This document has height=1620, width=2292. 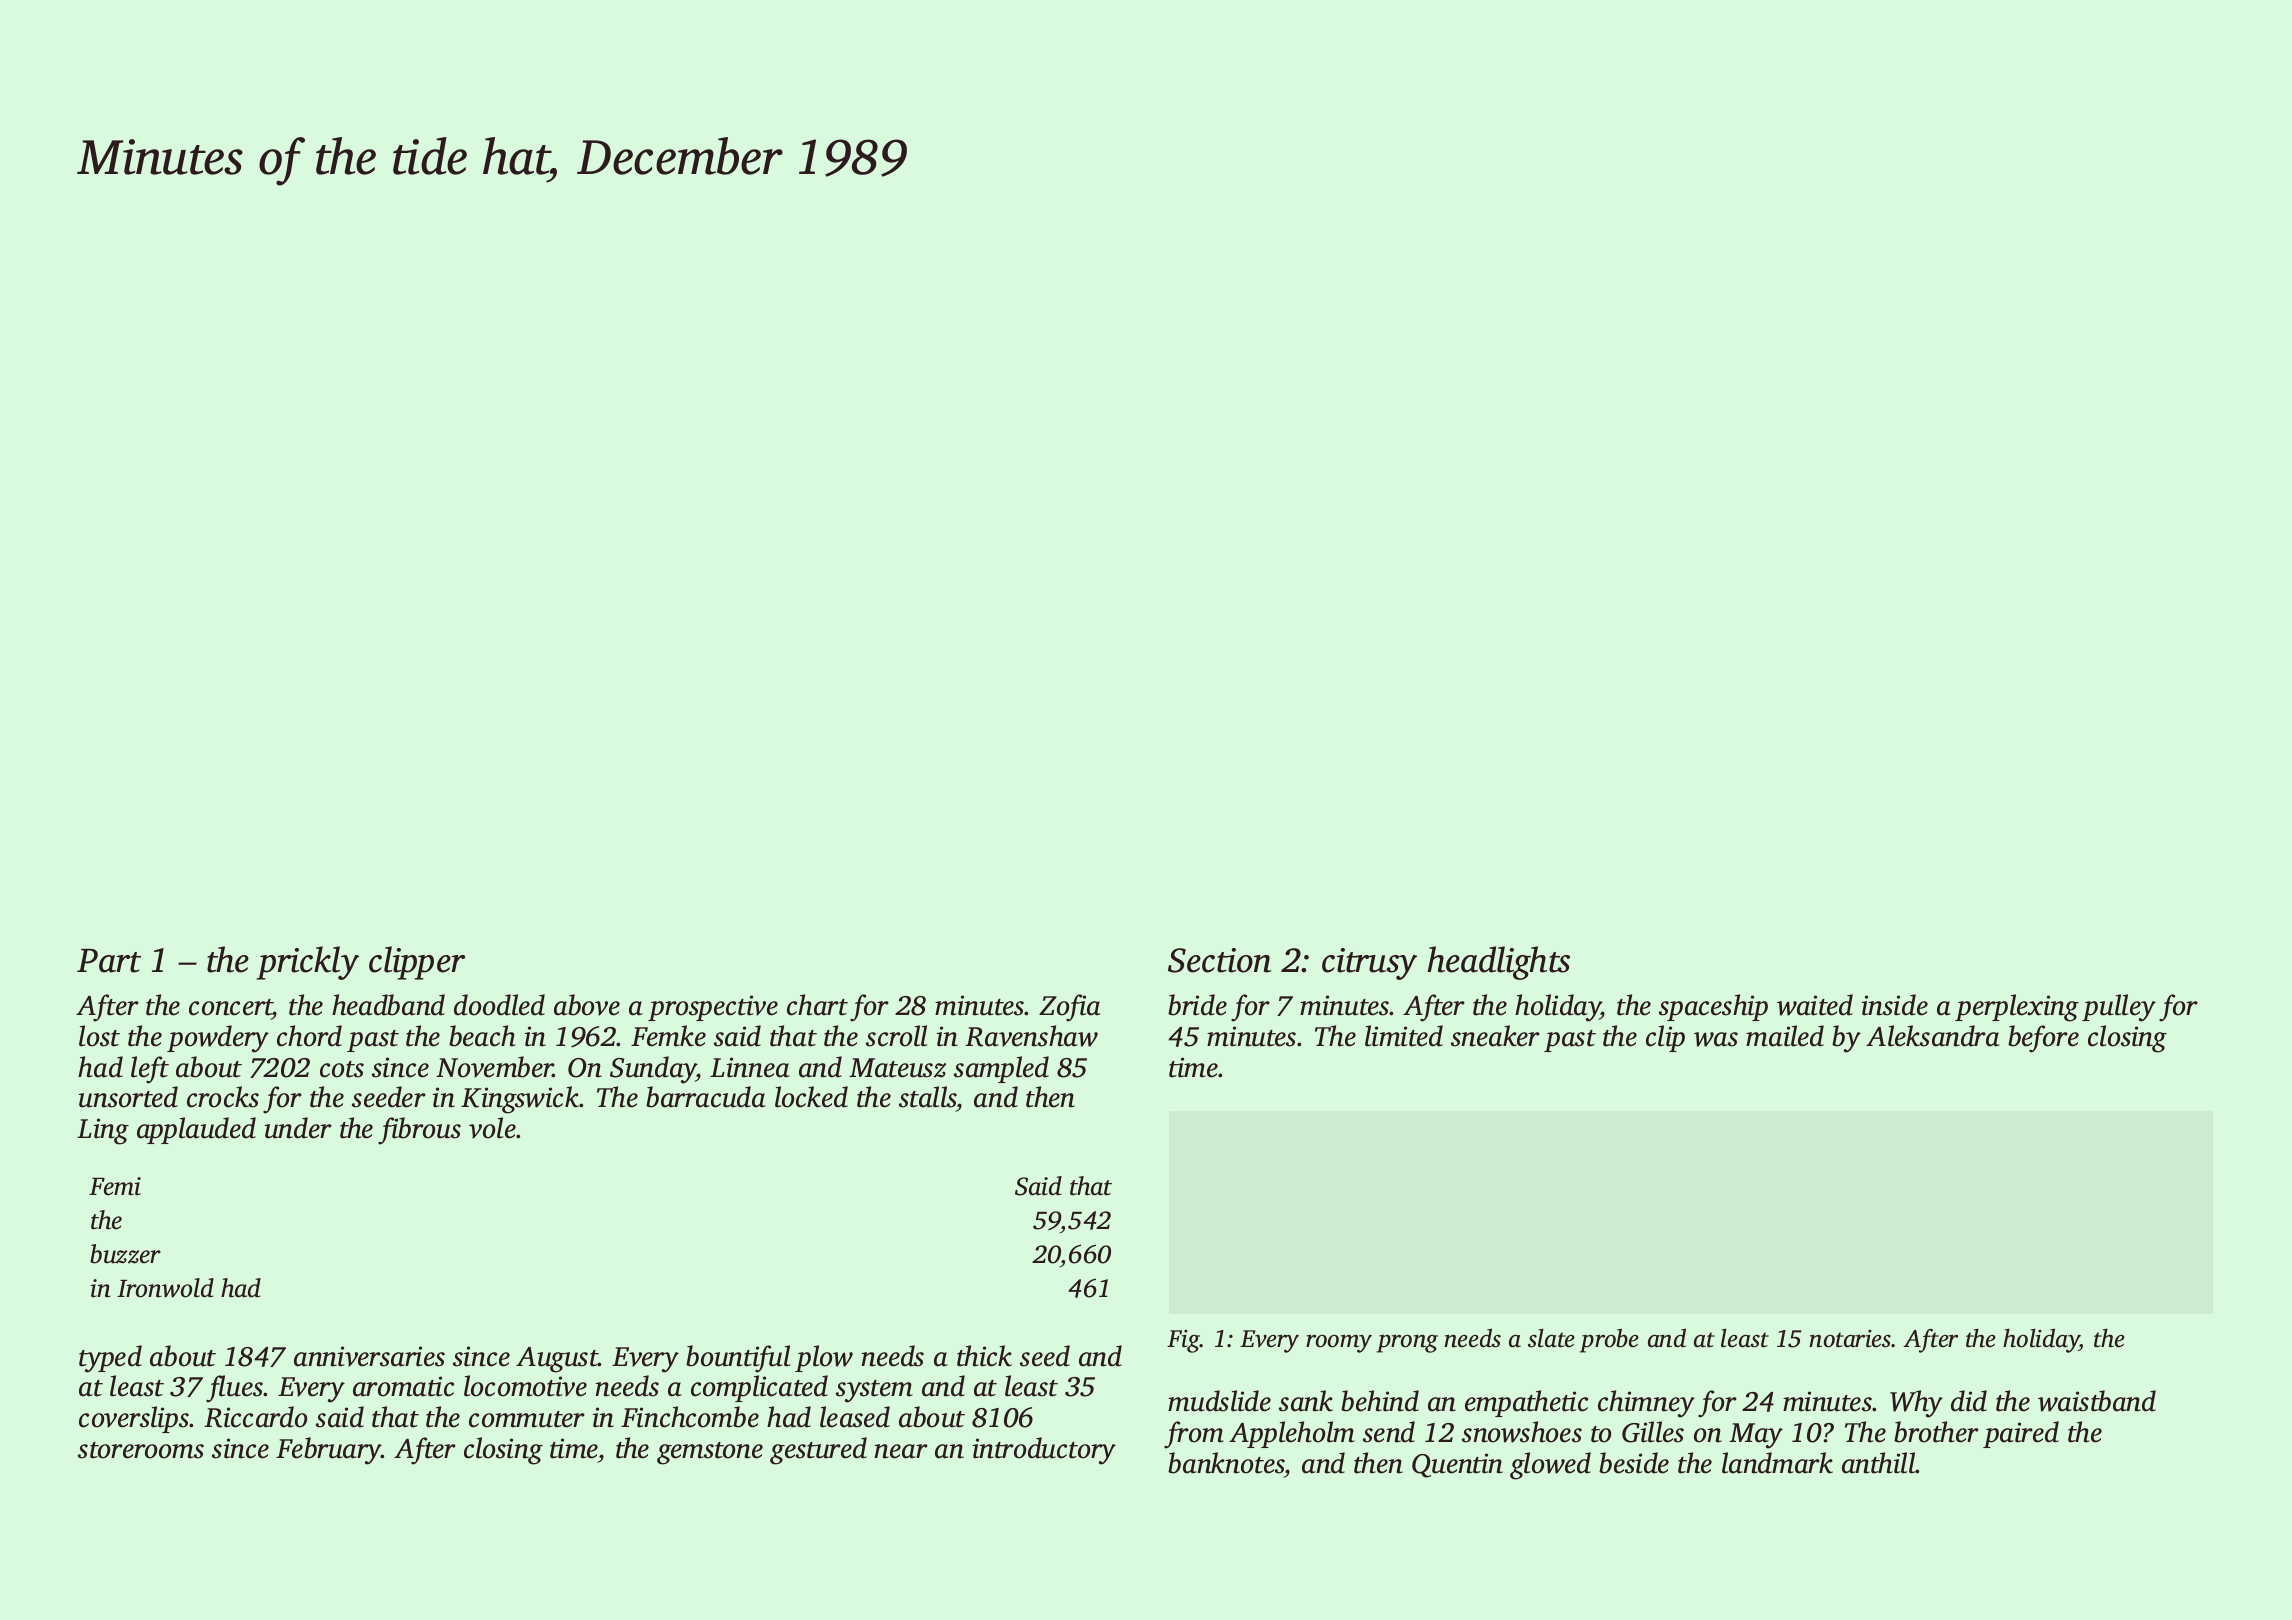 I want to click on before, so click(x=2043, y=1039).
